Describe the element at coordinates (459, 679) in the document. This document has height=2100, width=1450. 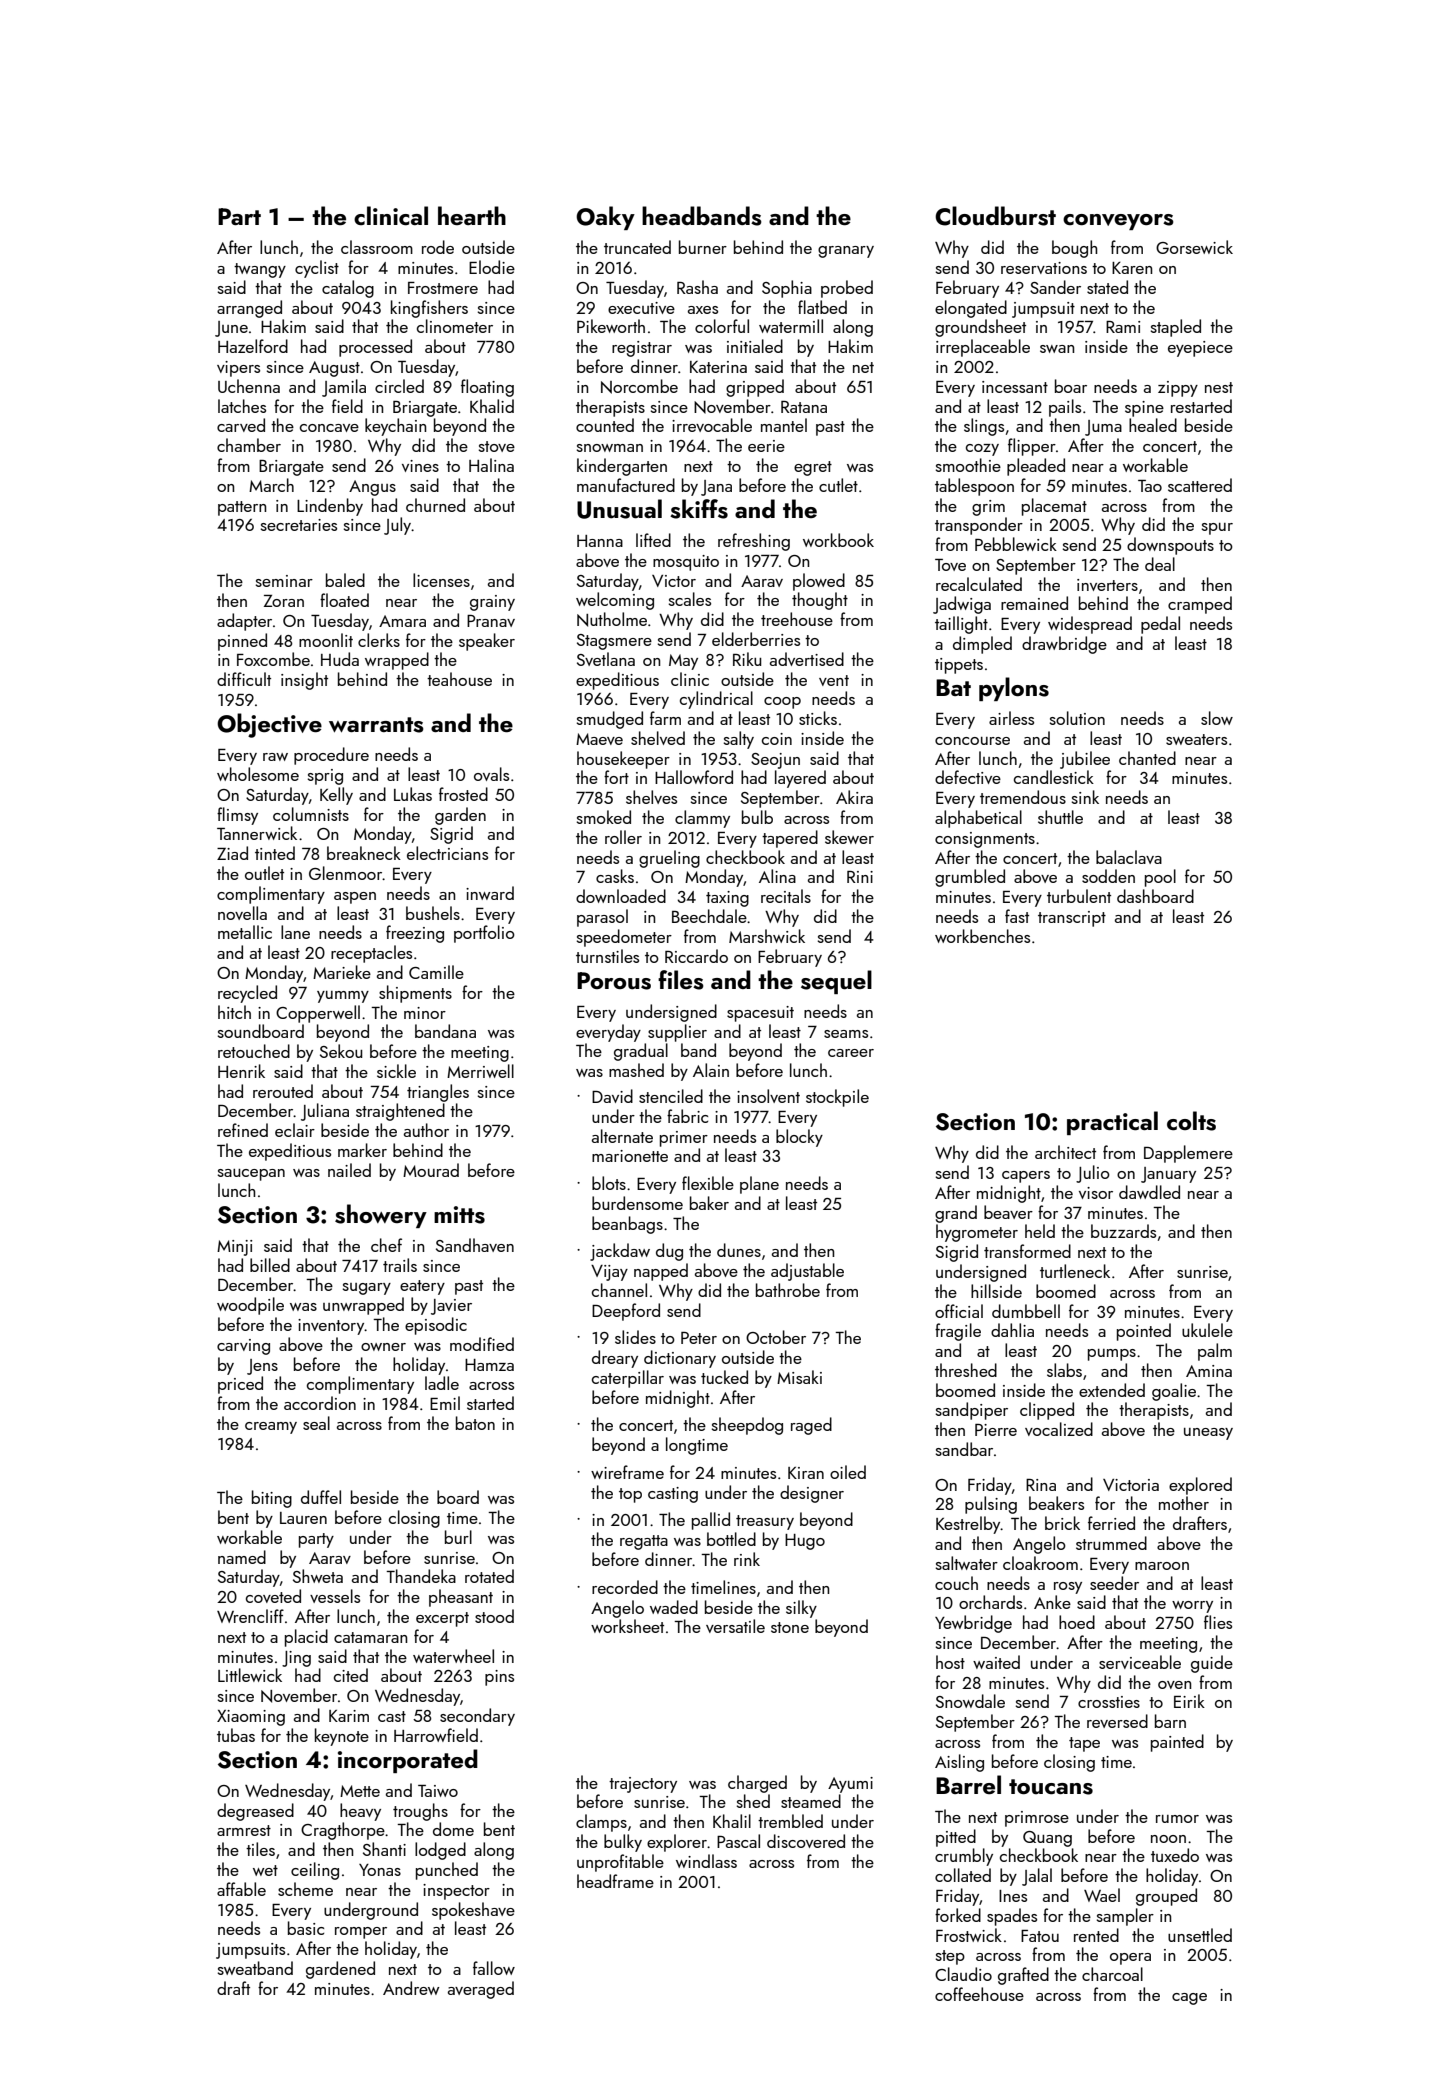
I see `teahouse` at that location.
